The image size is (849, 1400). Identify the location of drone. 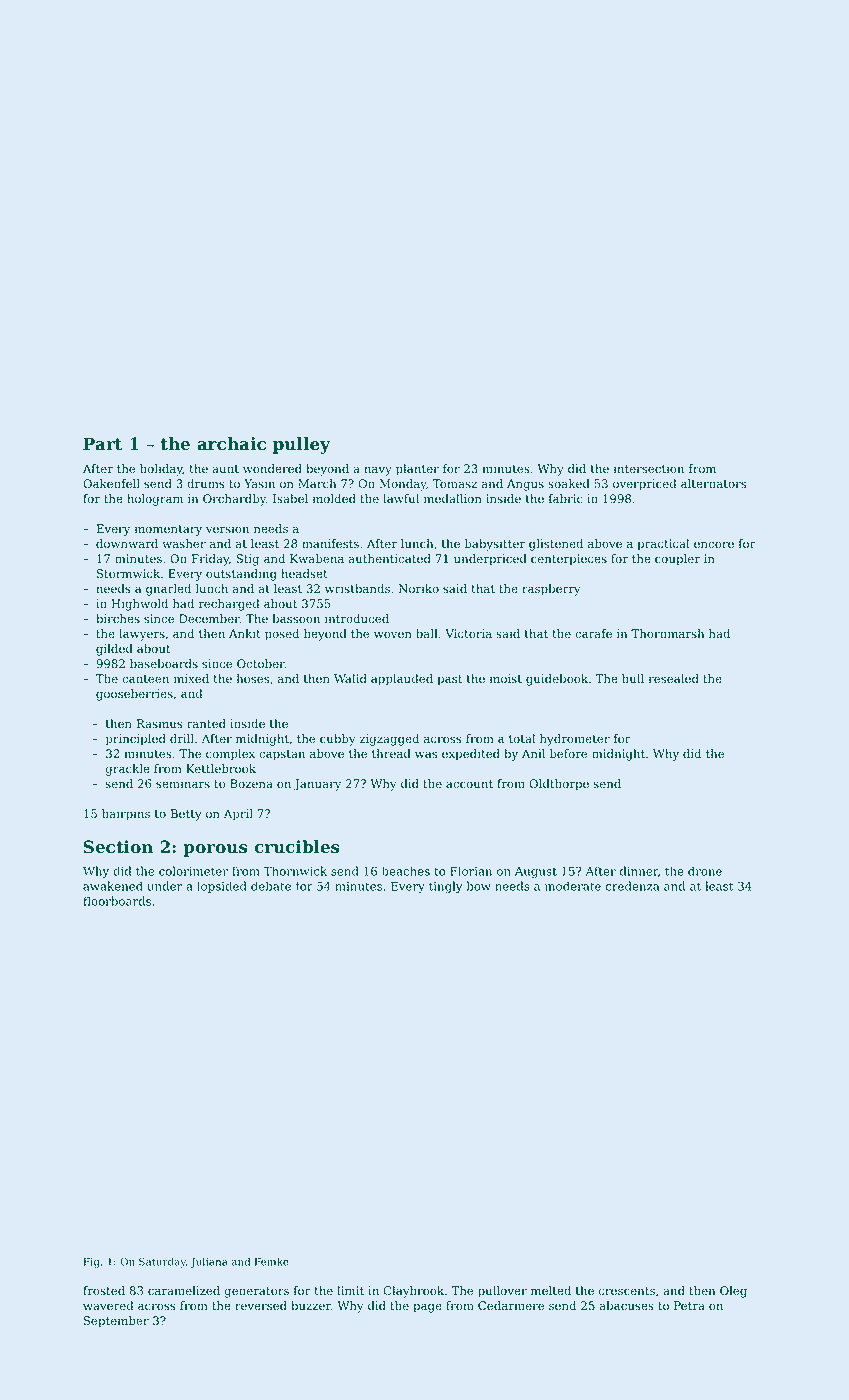
(705, 871).
